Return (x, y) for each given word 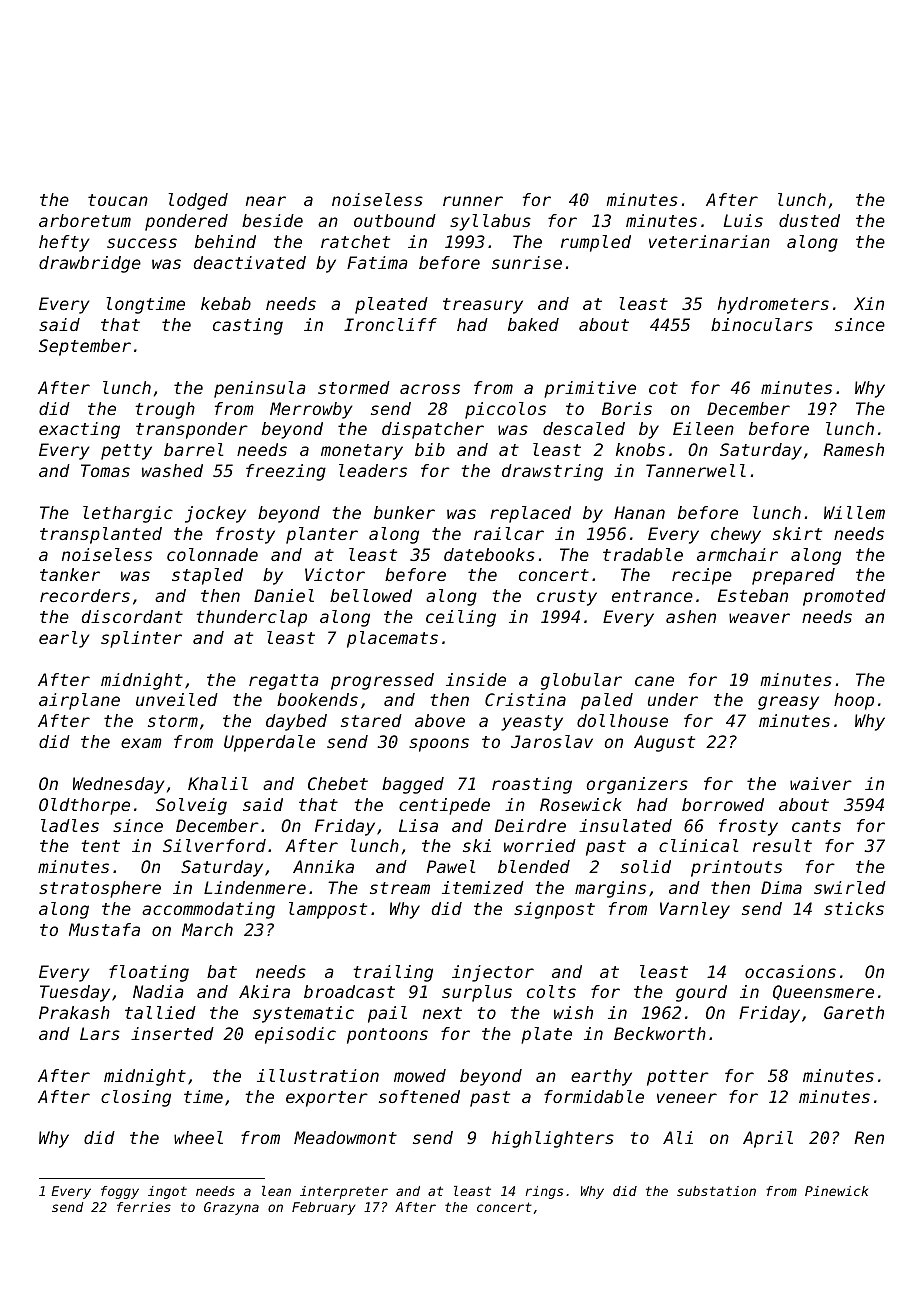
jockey (215, 514)
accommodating (208, 910)
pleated (391, 305)
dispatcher (433, 430)
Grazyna (231, 1208)
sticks (854, 908)
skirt (797, 533)
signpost (554, 910)
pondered (186, 222)
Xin (869, 303)
